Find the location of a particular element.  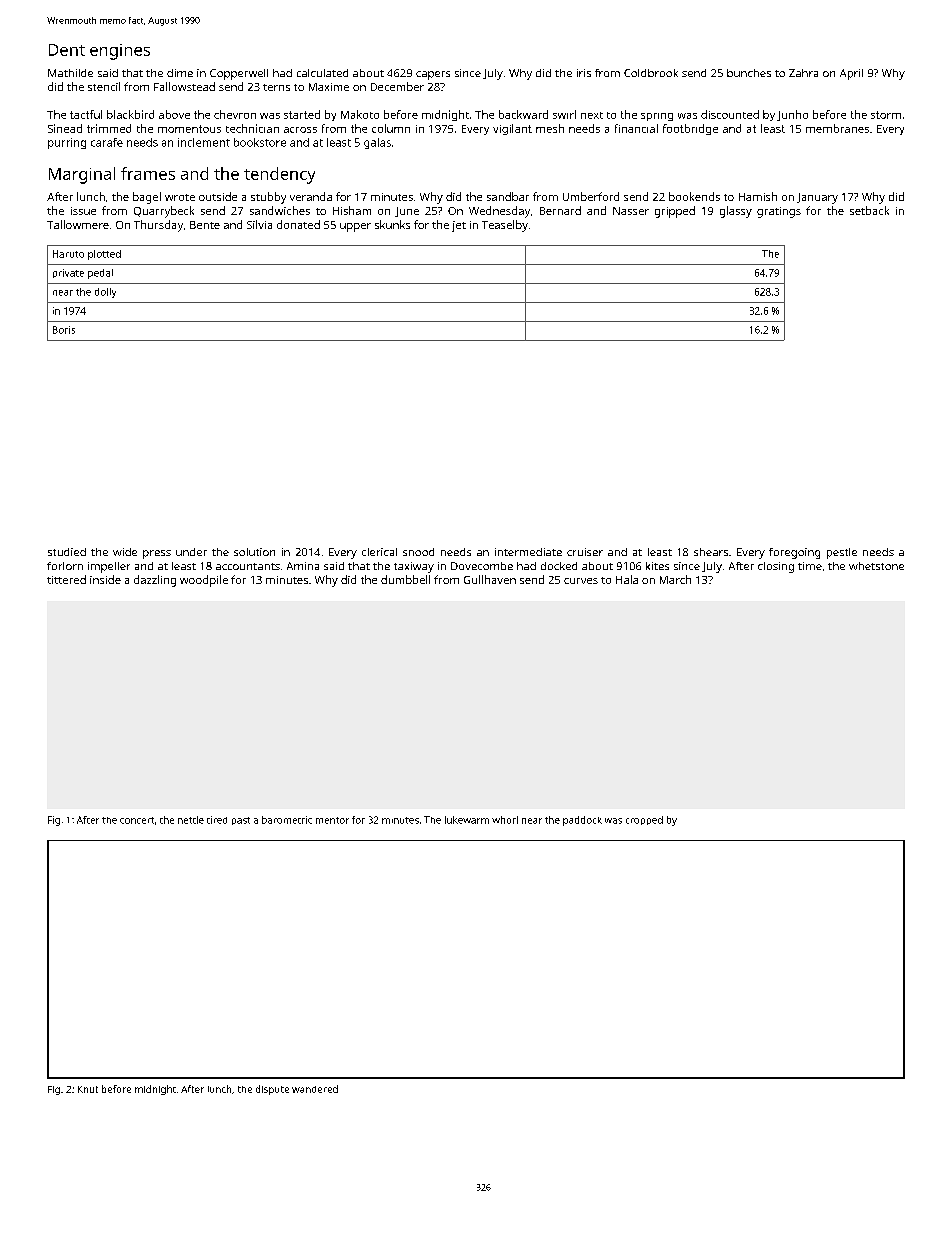

lukewarm is located at coordinates (467, 820).
